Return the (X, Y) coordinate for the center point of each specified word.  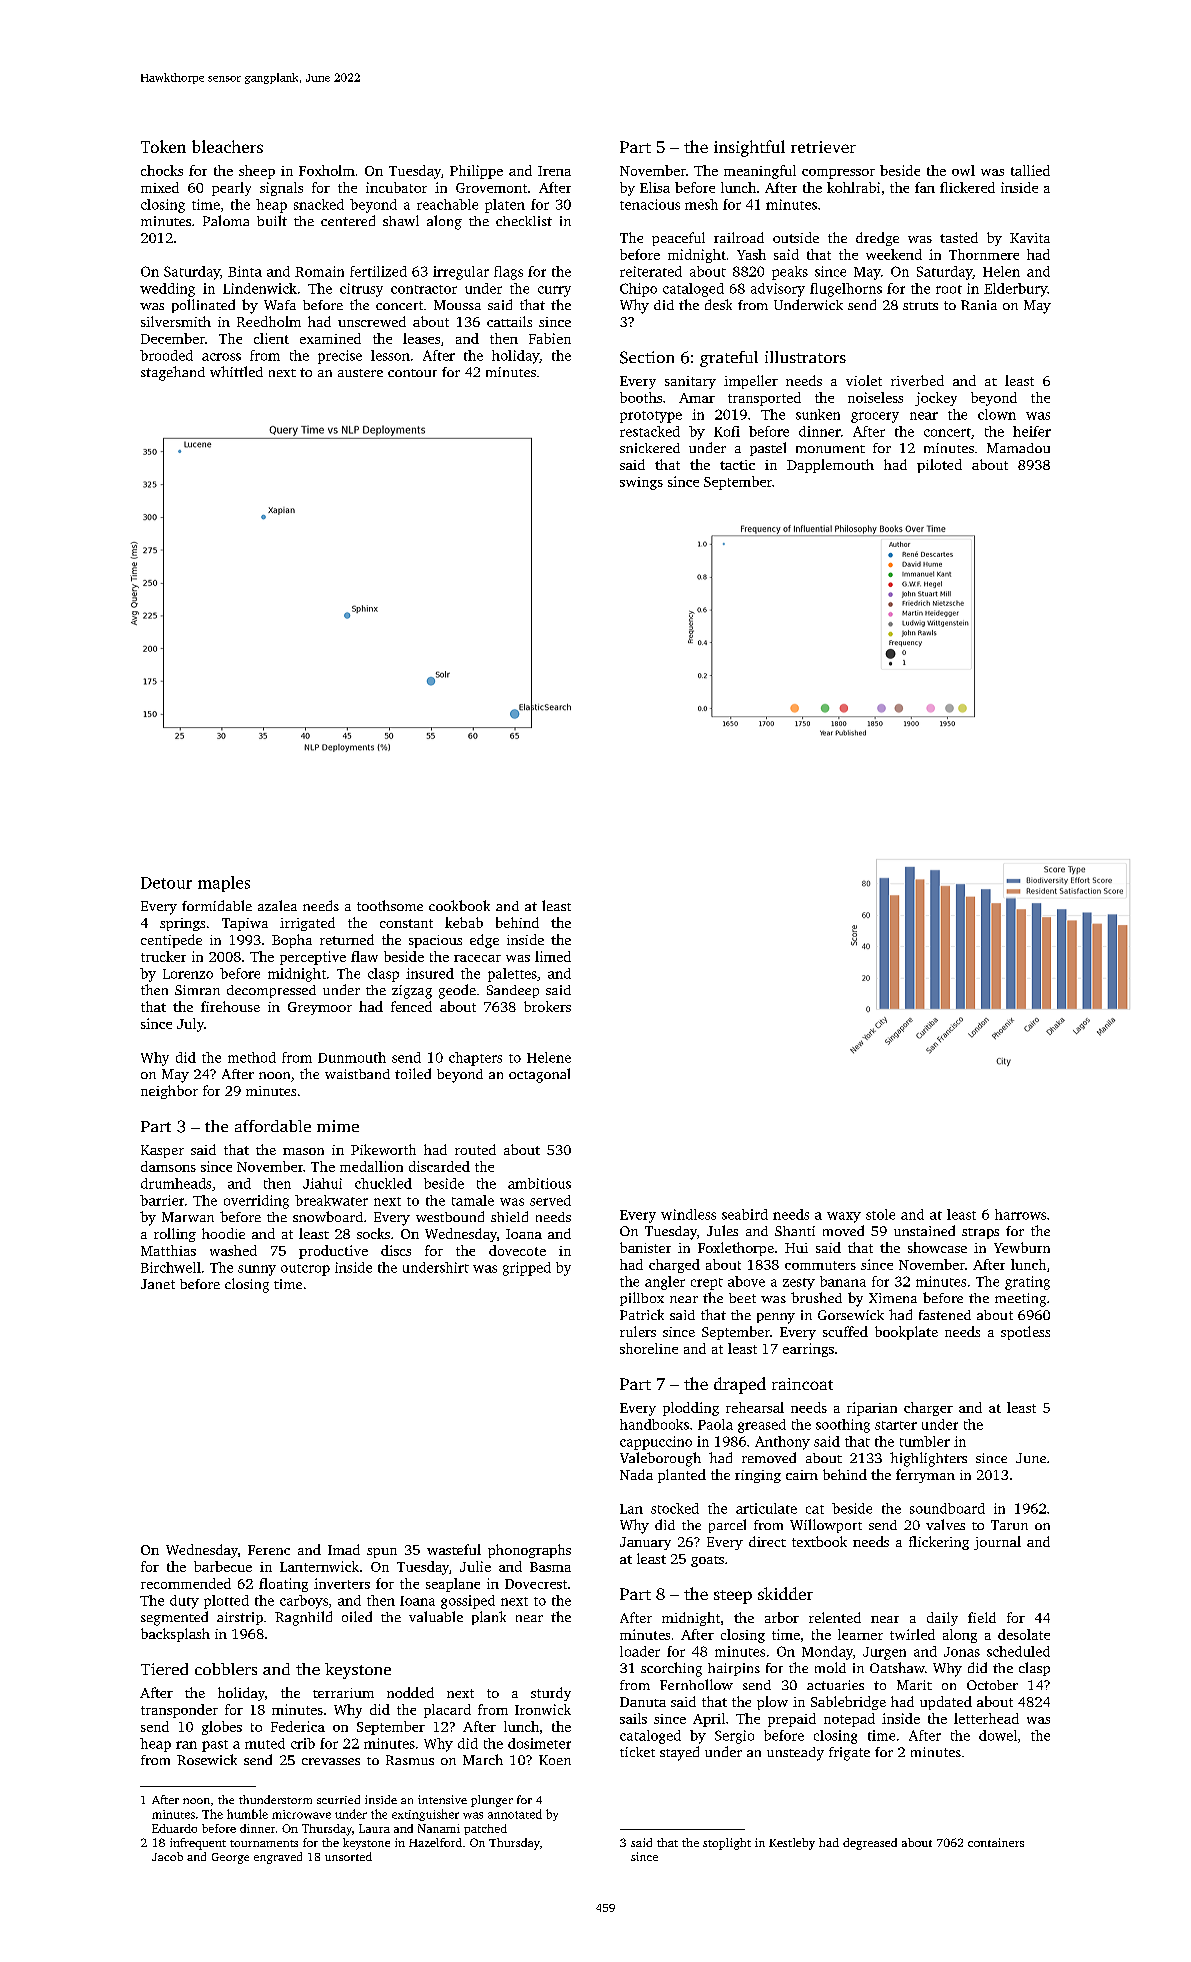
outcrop (305, 1270)
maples (224, 884)
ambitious (539, 1183)
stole (880, 1214)
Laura (374, 1828)
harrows (1020, 1214)
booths (641, 397)
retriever (823, 147)
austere (360, 373)
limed (553, 956)
